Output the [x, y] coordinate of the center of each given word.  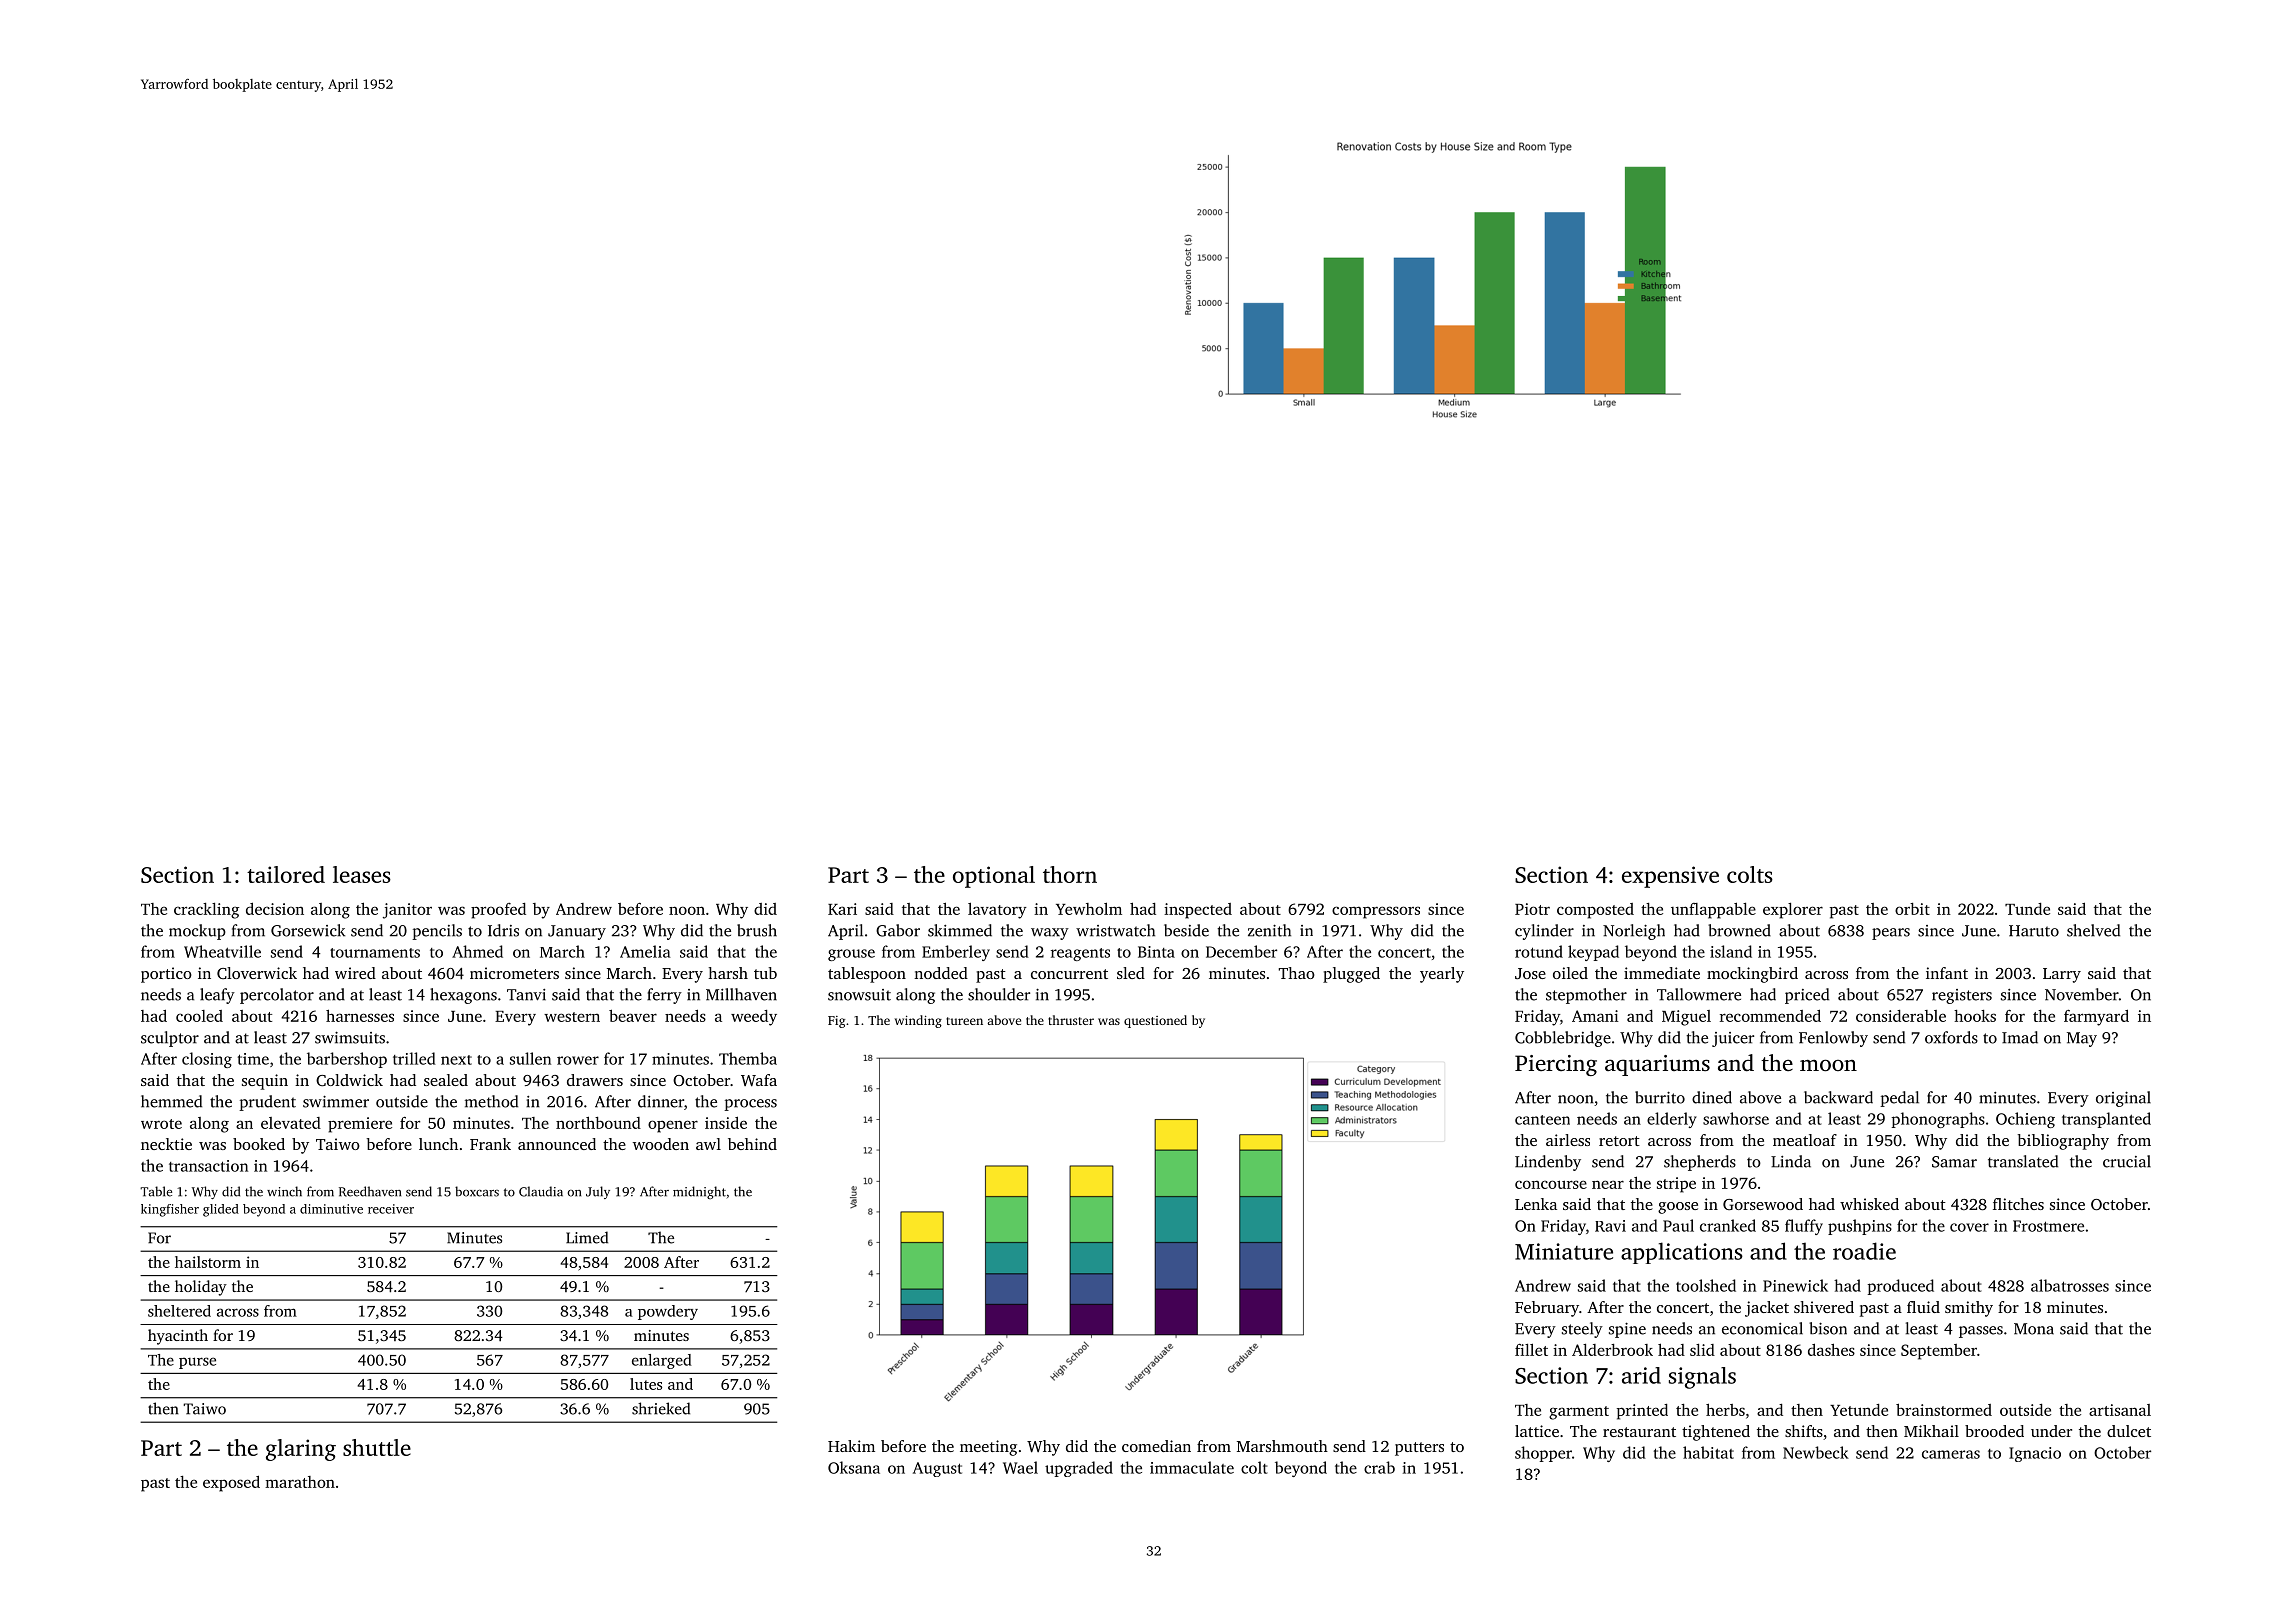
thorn [1070, 874]
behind [752, 1144]
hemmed [171, 1101]
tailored [286, 874]
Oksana [854, 1467]
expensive [1670, 877]
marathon [300, 1482]
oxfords [1951, 1037]
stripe [1676, 1185]
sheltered [179, 1311]
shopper [1543, 1454]
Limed [587, 1237]
